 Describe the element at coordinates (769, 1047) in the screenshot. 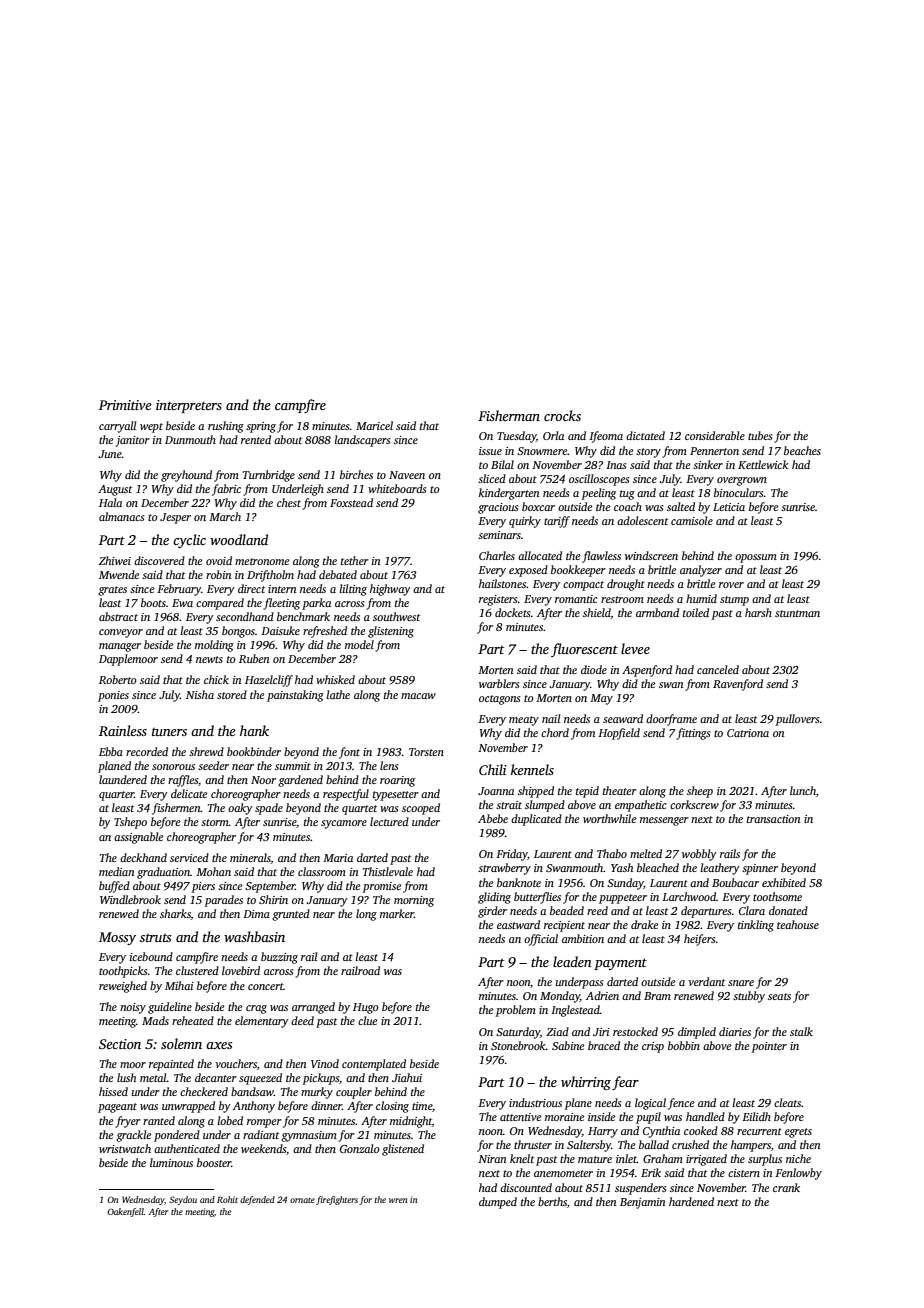

I see `pointer` at that location.
